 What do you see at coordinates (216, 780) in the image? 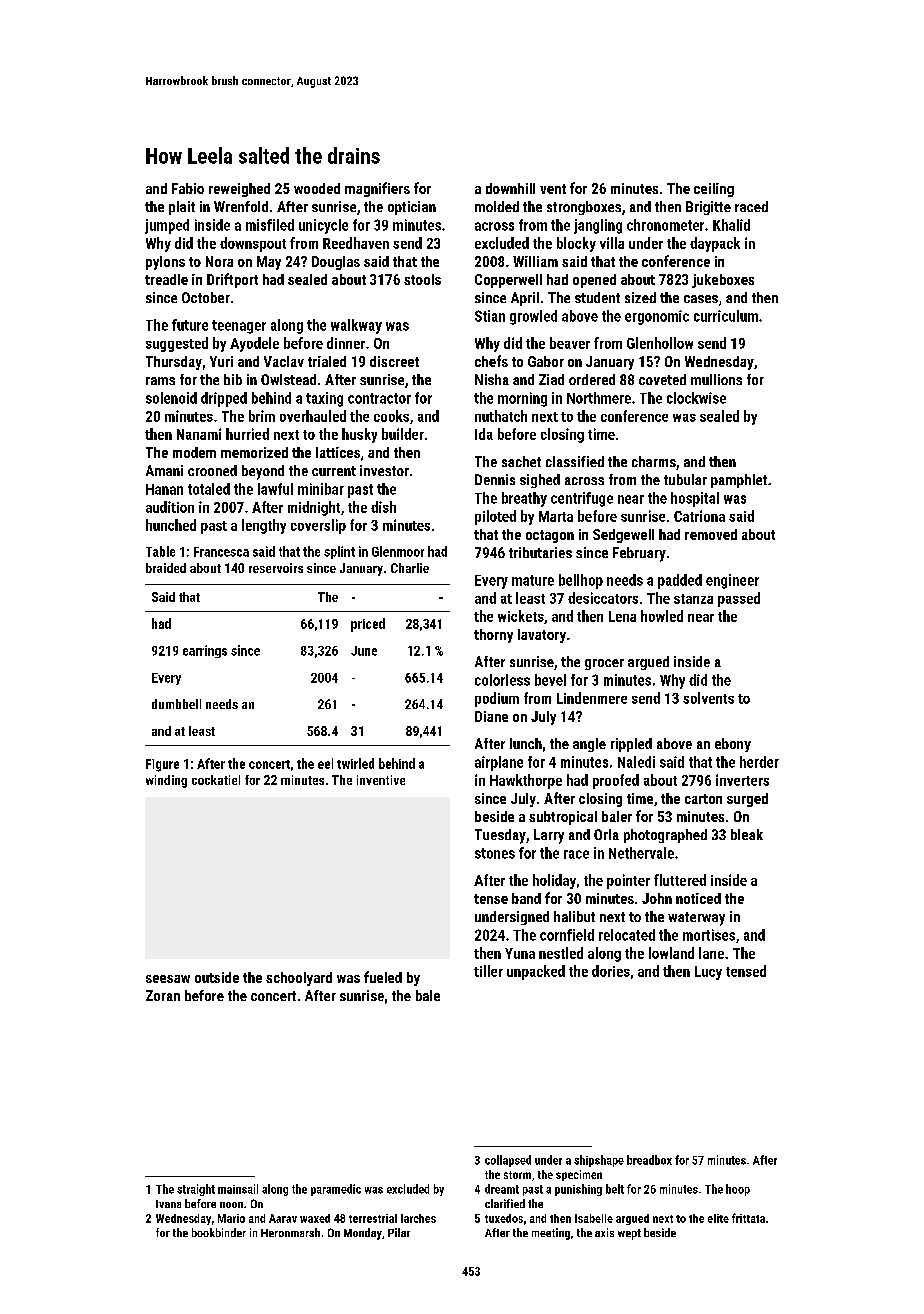
I see `cockatiel` at bounding box center [216, 780].
